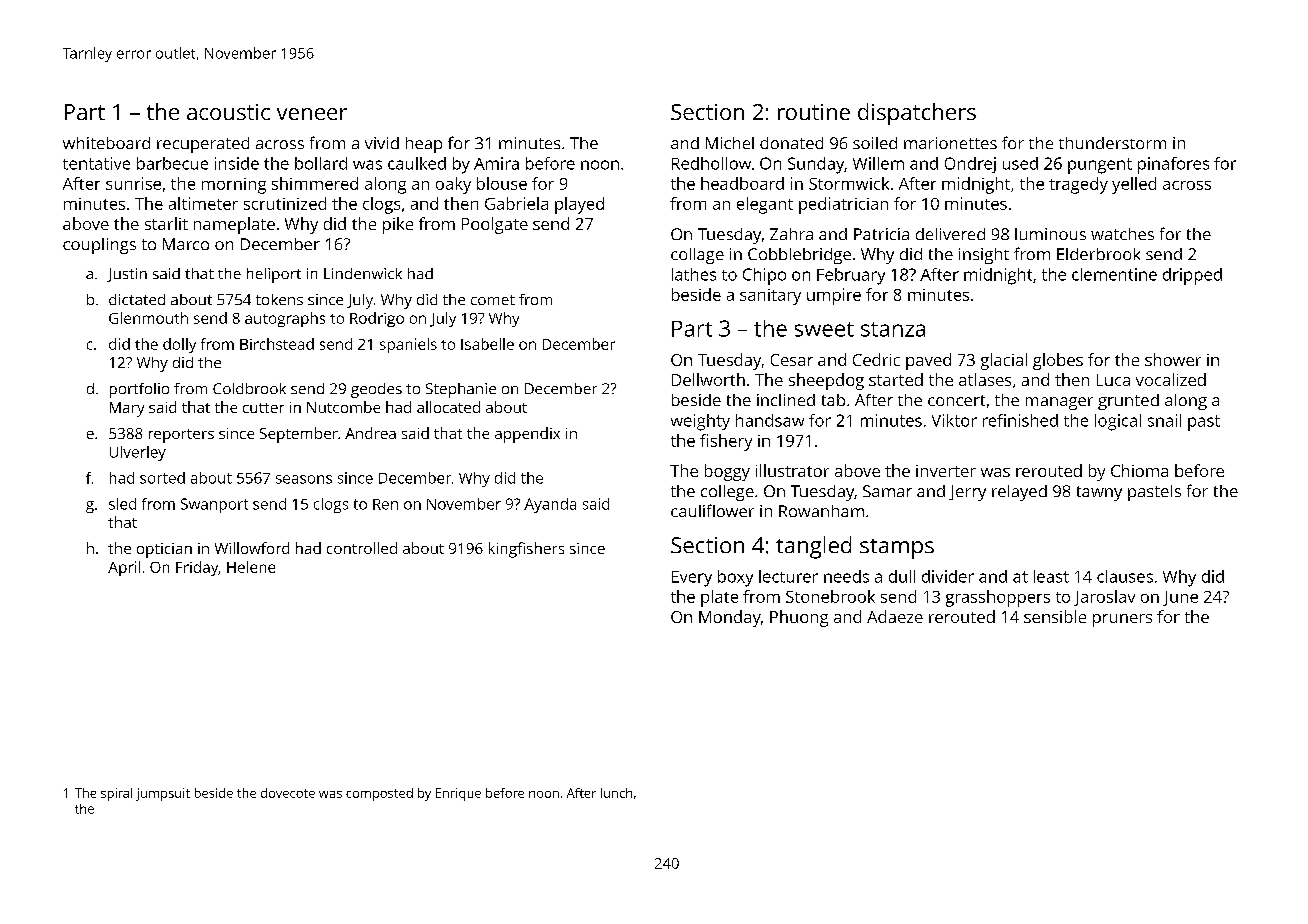 This image has height=924, width=1308. Describe the element at coordinates (163, 794) in the image. I see `jumpsuit` at that location.
